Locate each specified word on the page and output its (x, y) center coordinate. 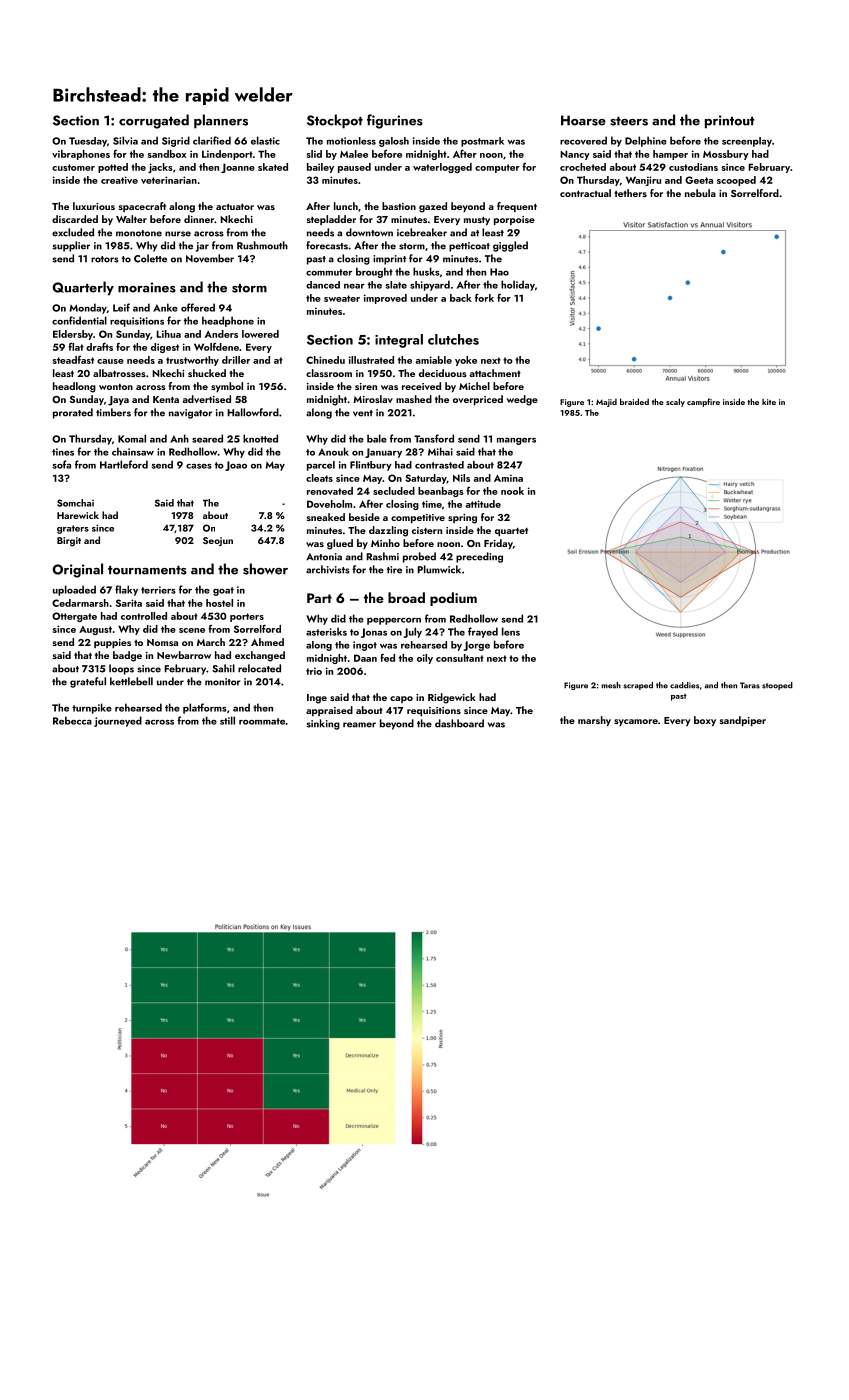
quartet (511, 532)
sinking (323, 724)
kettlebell (131, 681)
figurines (395, 121)
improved (385, 299)
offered (198, 307)
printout (730, 122)
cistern (427, 530)
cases (199, 466)
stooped (777, 686)
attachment (495, 373)
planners (221, 121)
